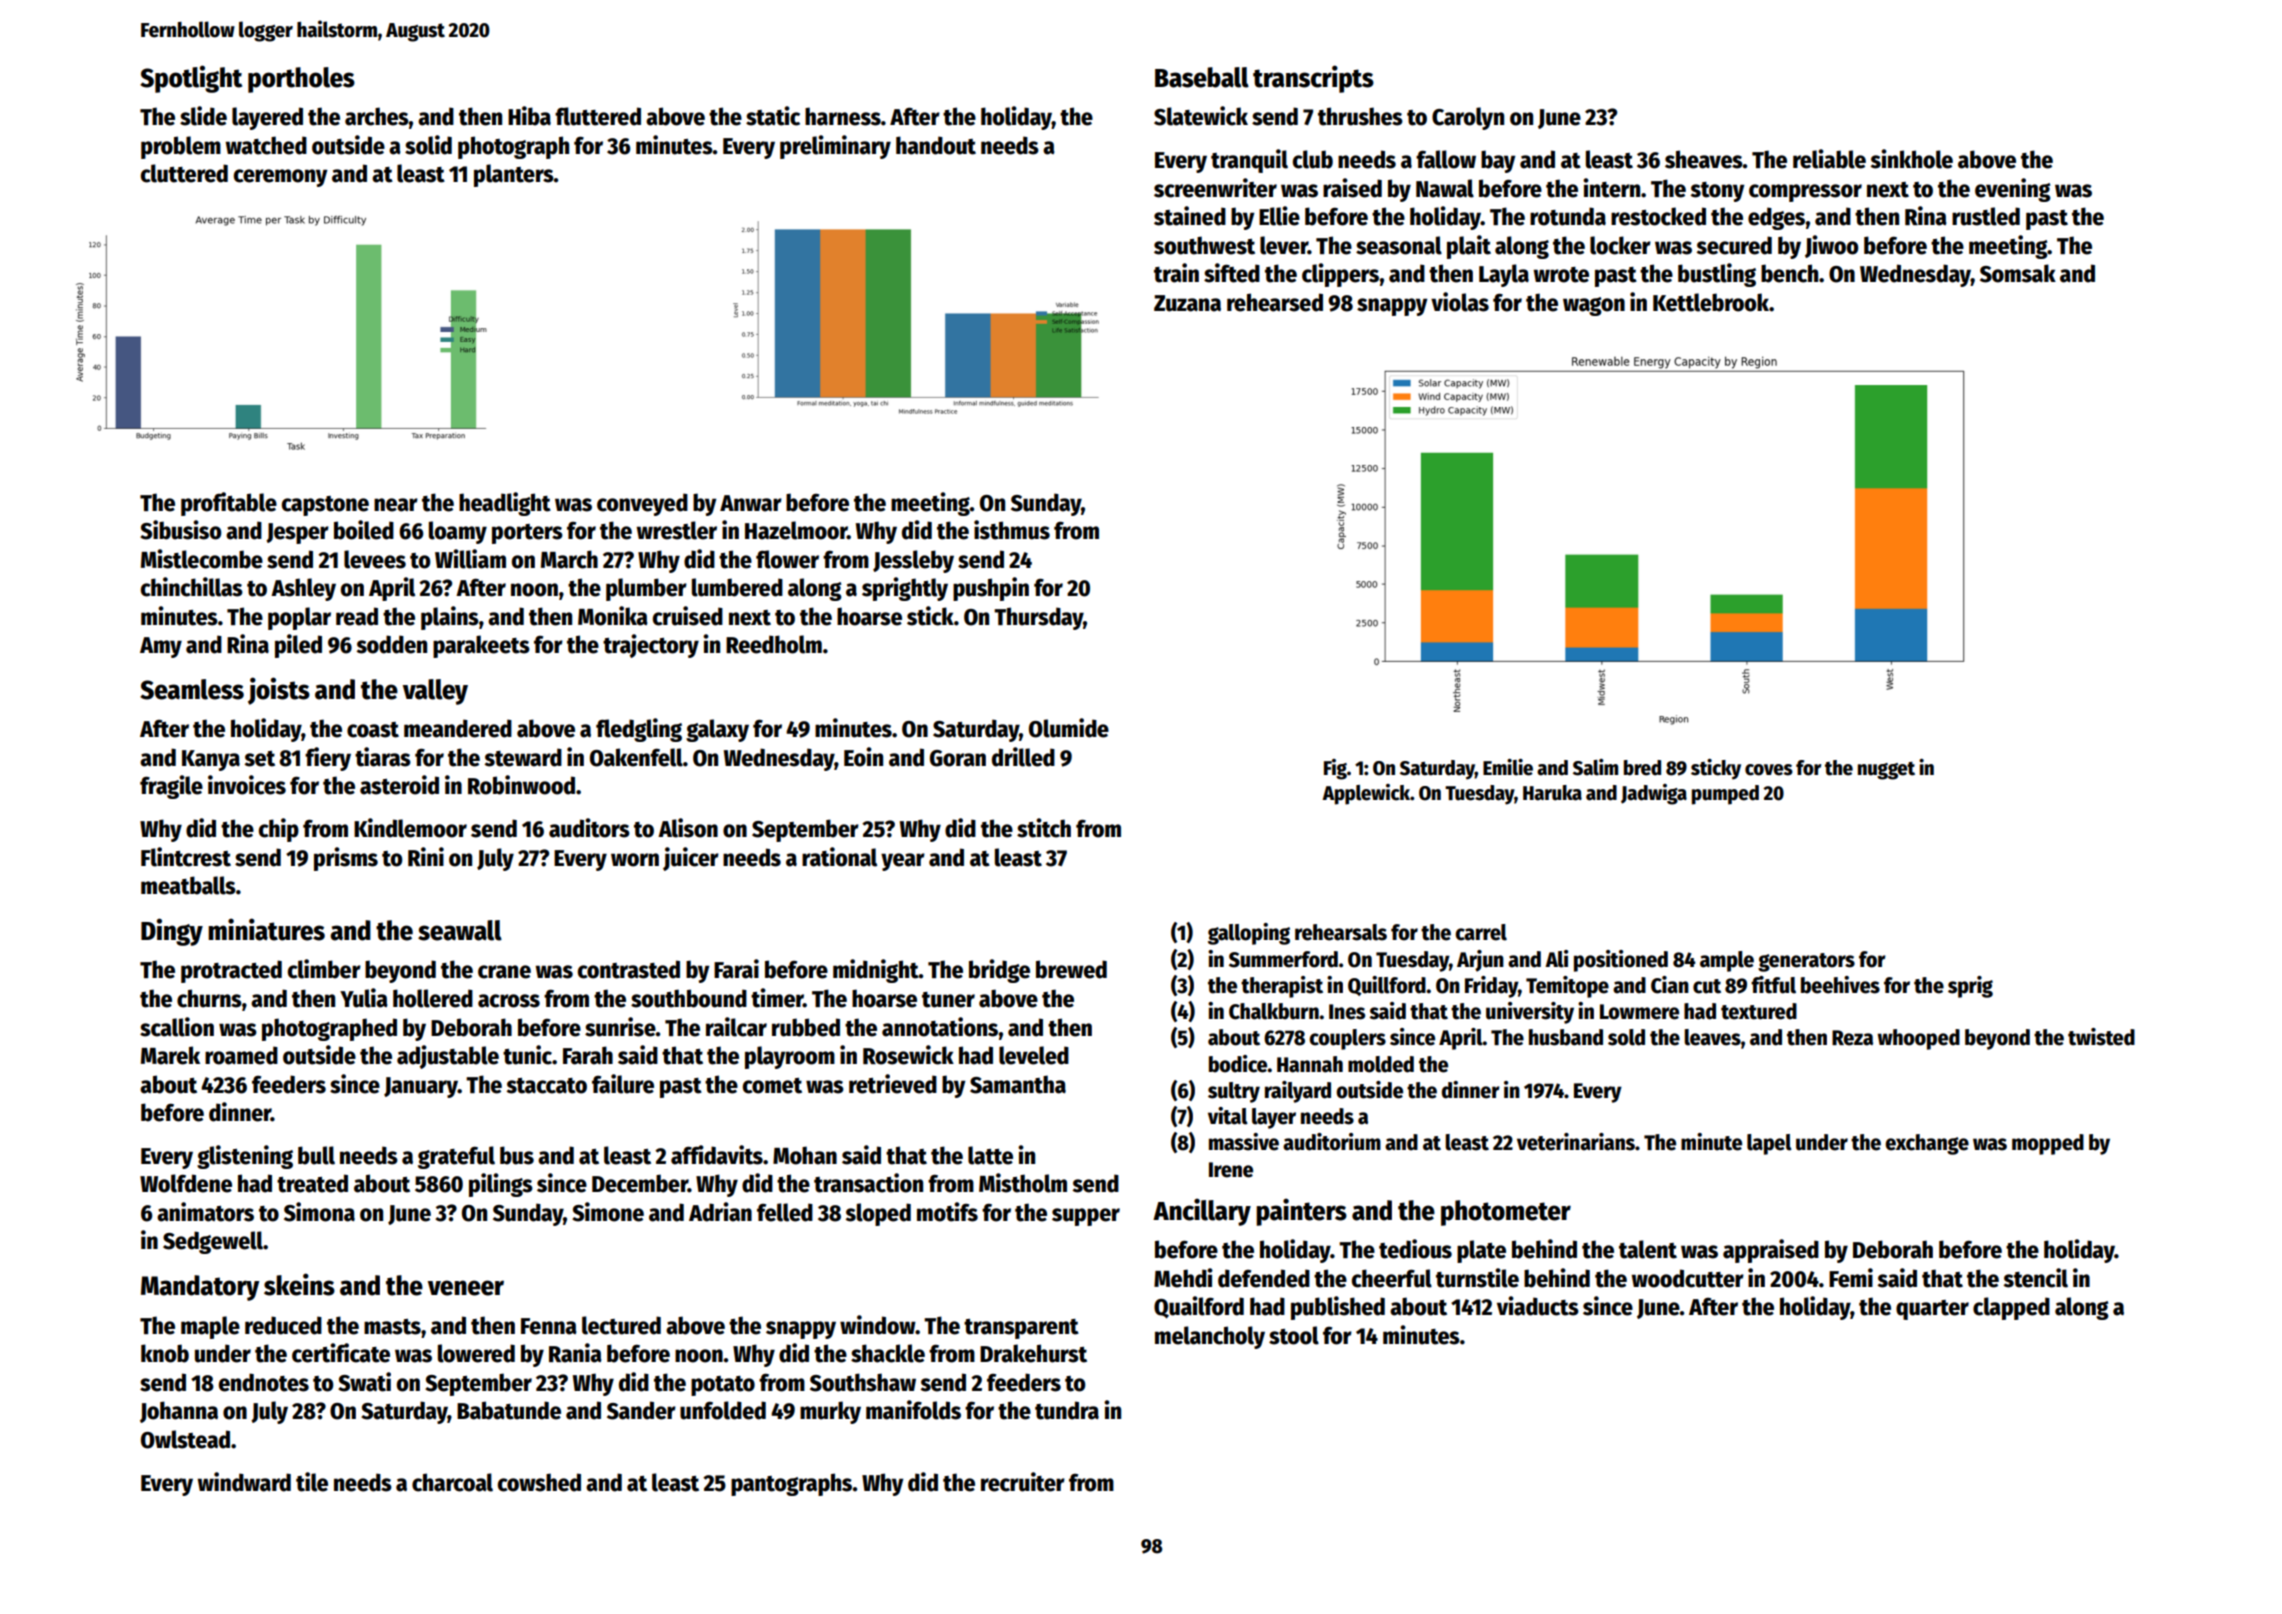 The height and width of the screenshot is (1614, 2282). Describe the element at coordinates (991, 589) in the screenshot. I see `pushpin` at that location.
